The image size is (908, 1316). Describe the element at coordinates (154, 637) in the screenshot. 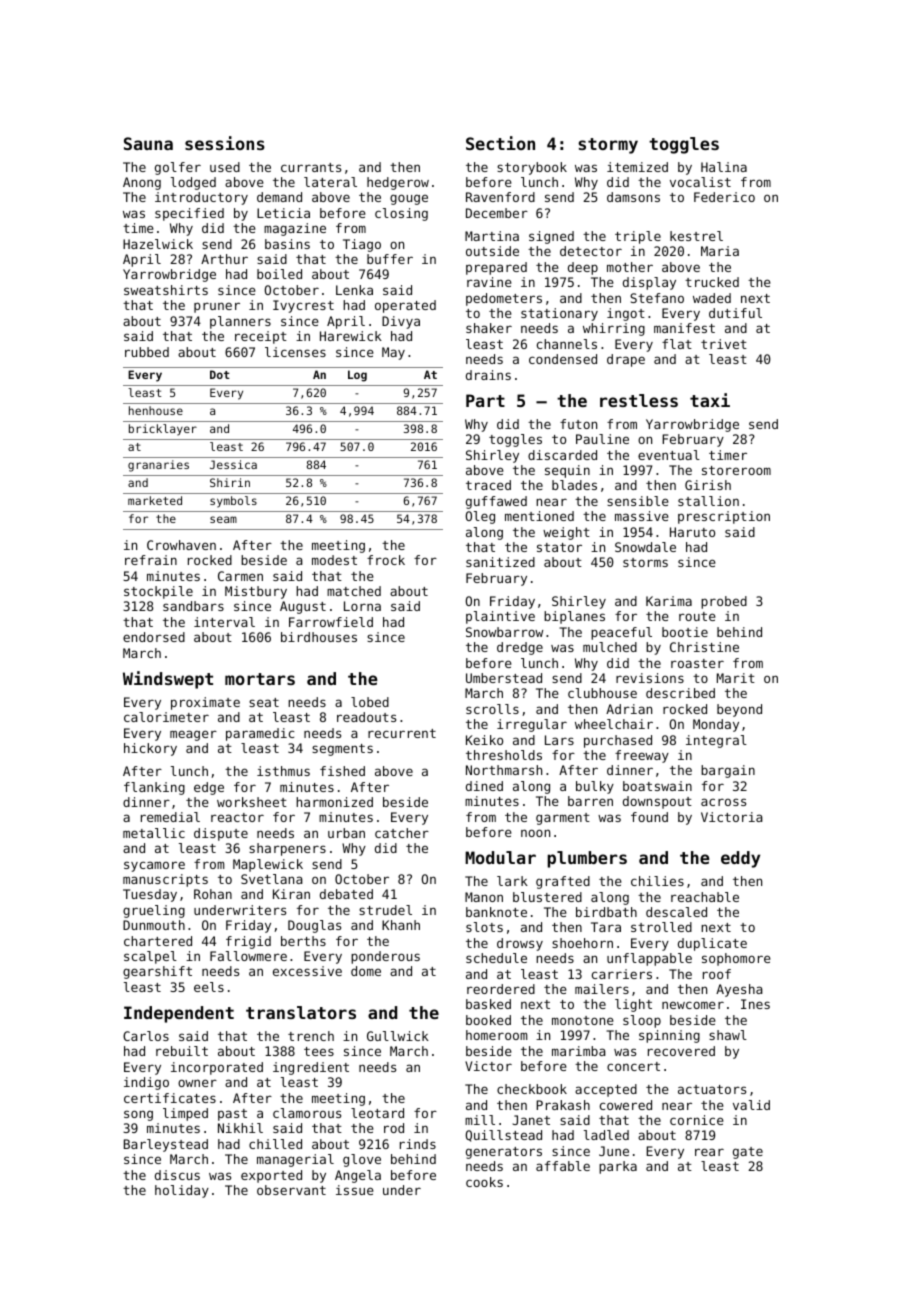

I see `endorsed` at that location.
